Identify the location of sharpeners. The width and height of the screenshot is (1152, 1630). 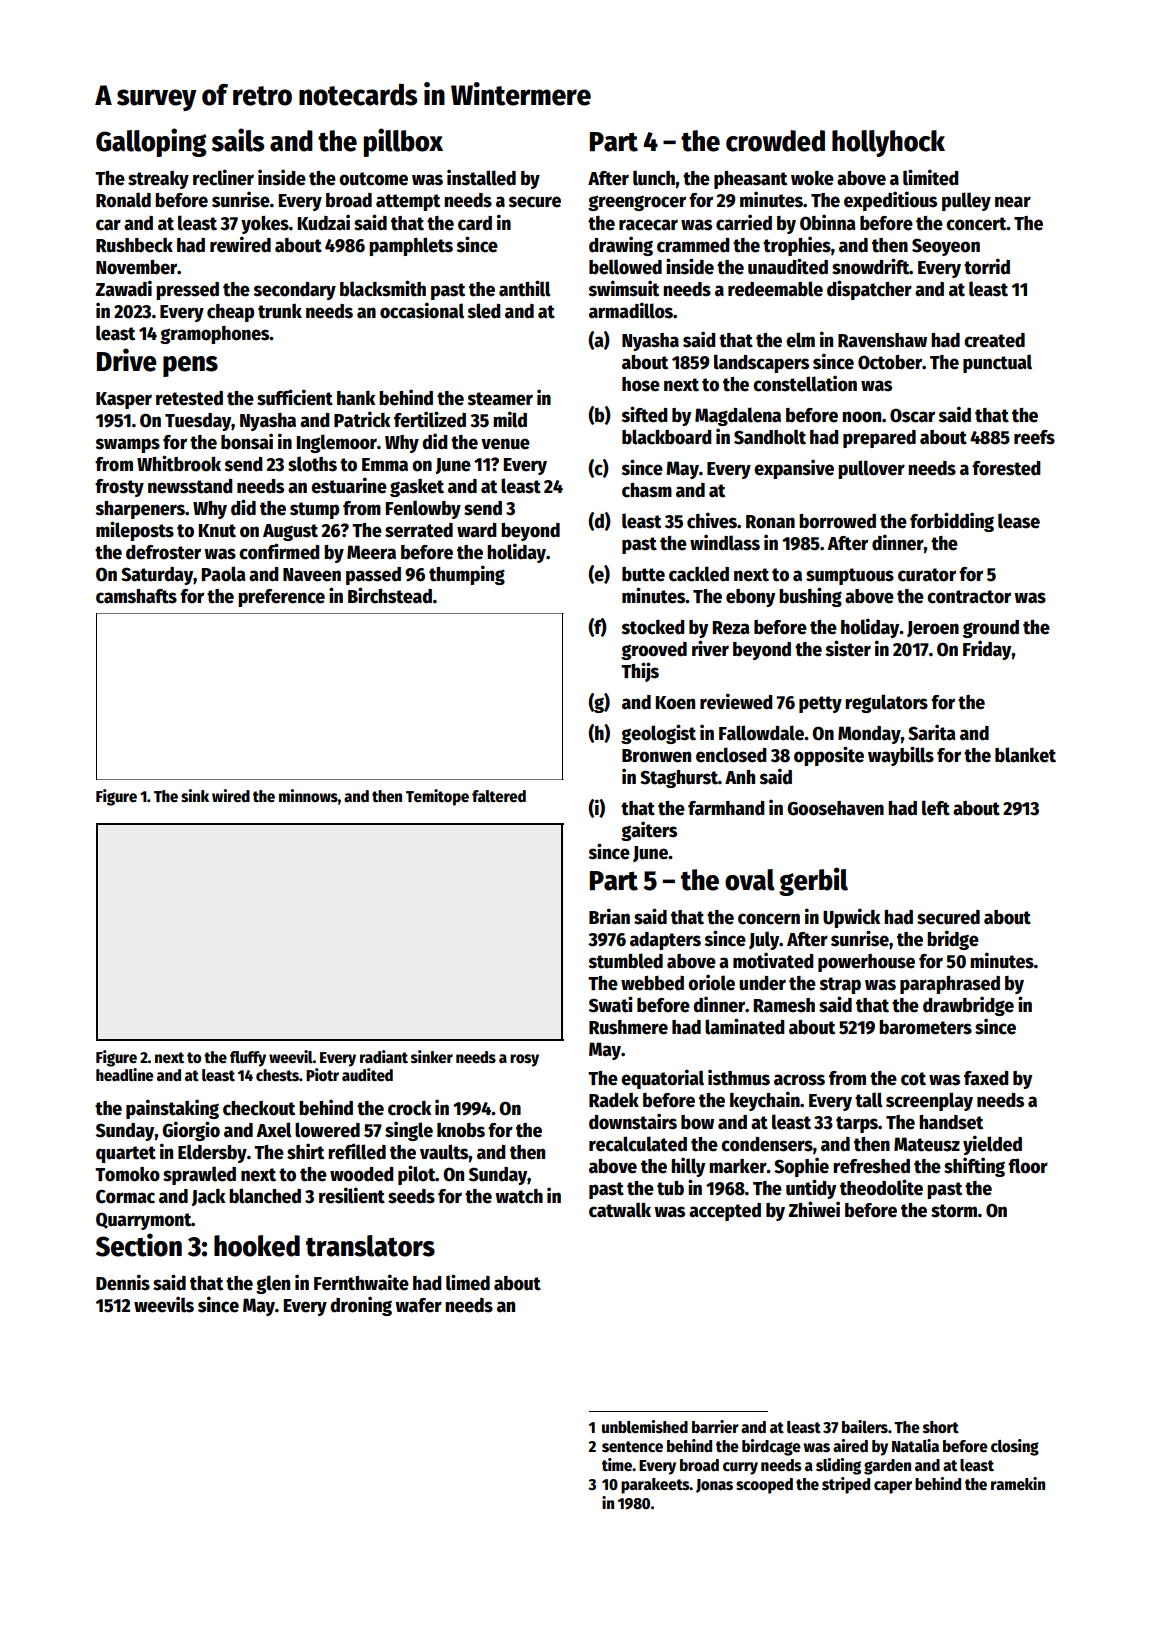
(140, 510).
